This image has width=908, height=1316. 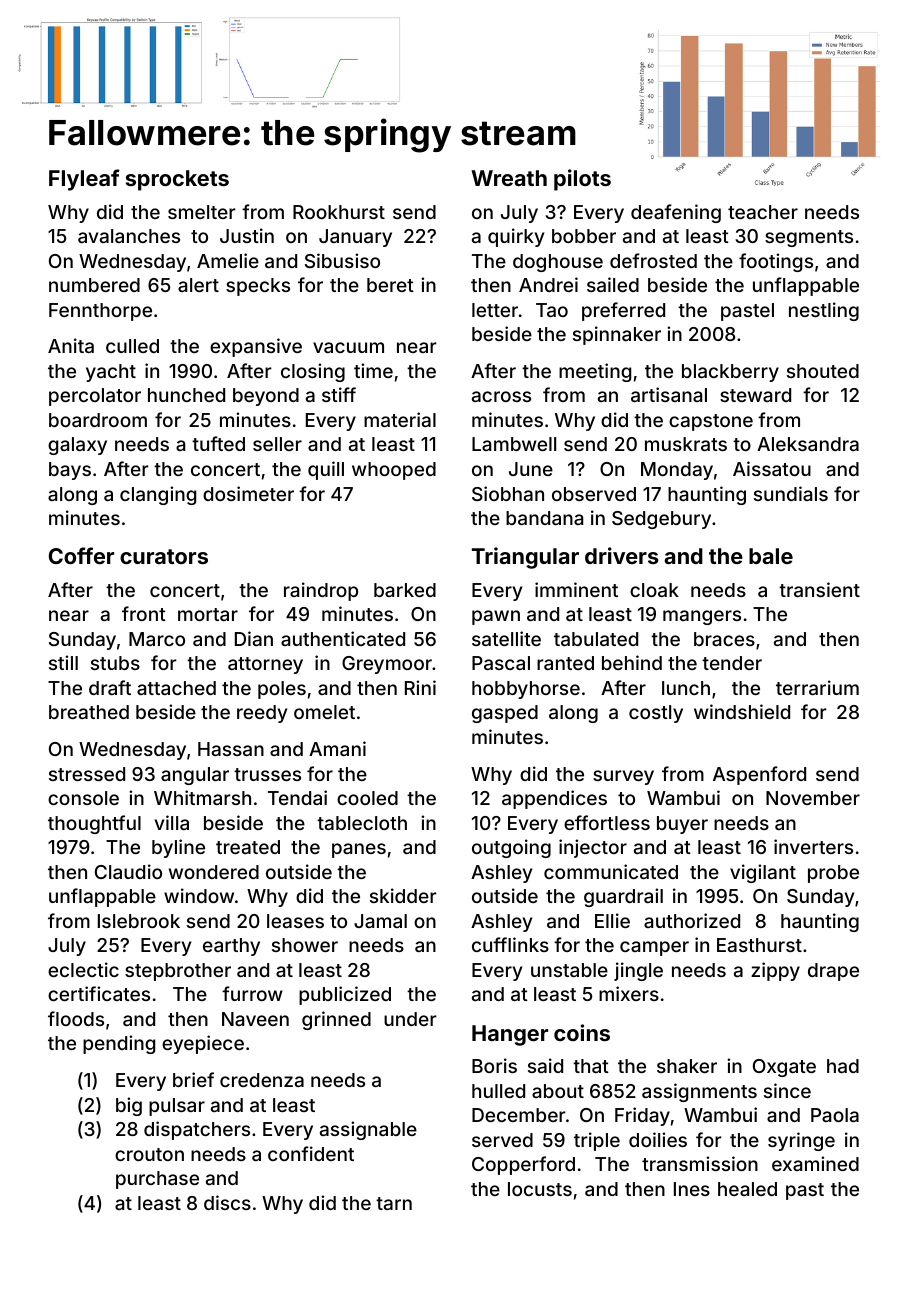 I want to click on credenza, so click(x=262, y=1080).
